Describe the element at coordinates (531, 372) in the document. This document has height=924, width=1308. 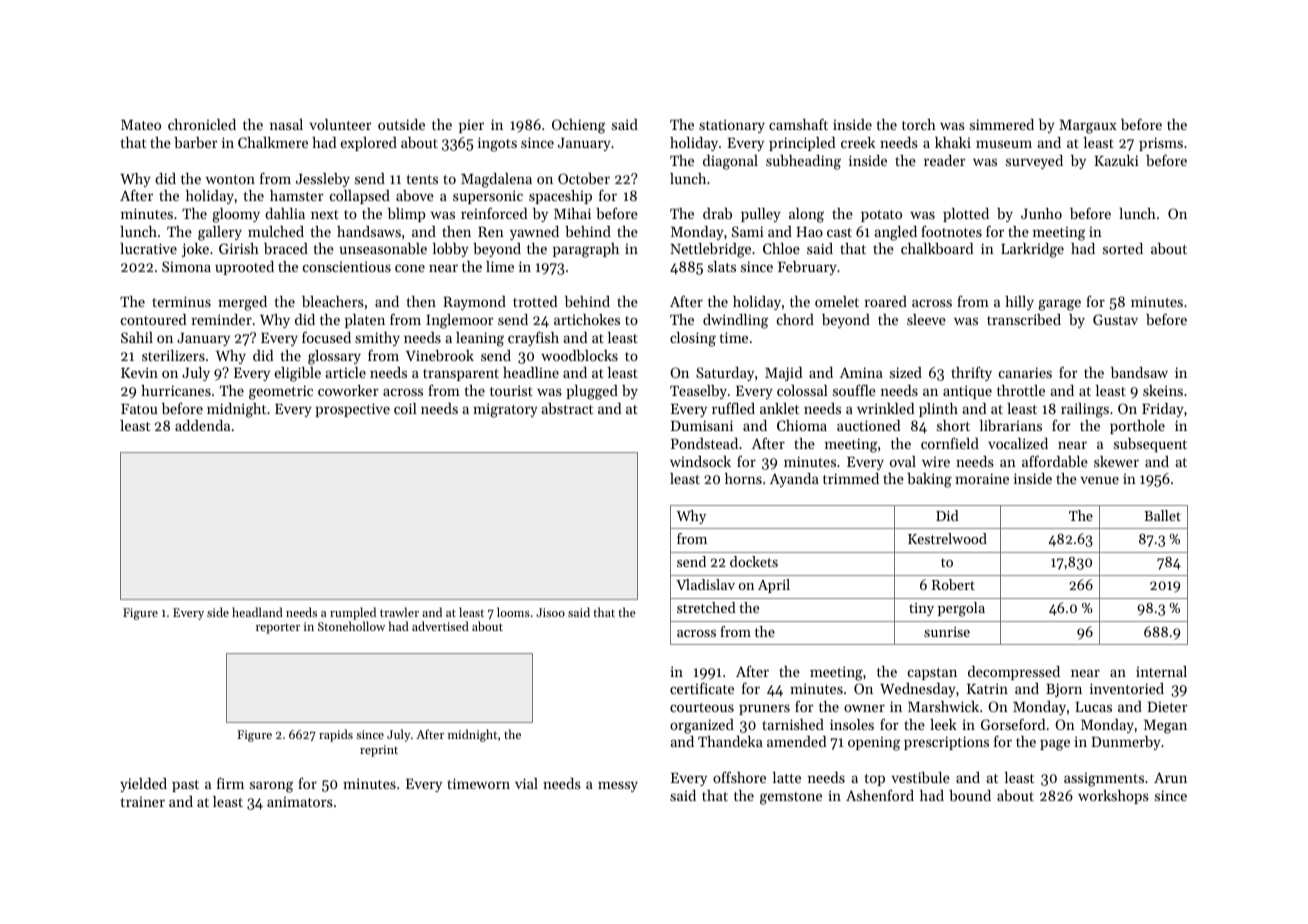
I see `headline` at that location.
